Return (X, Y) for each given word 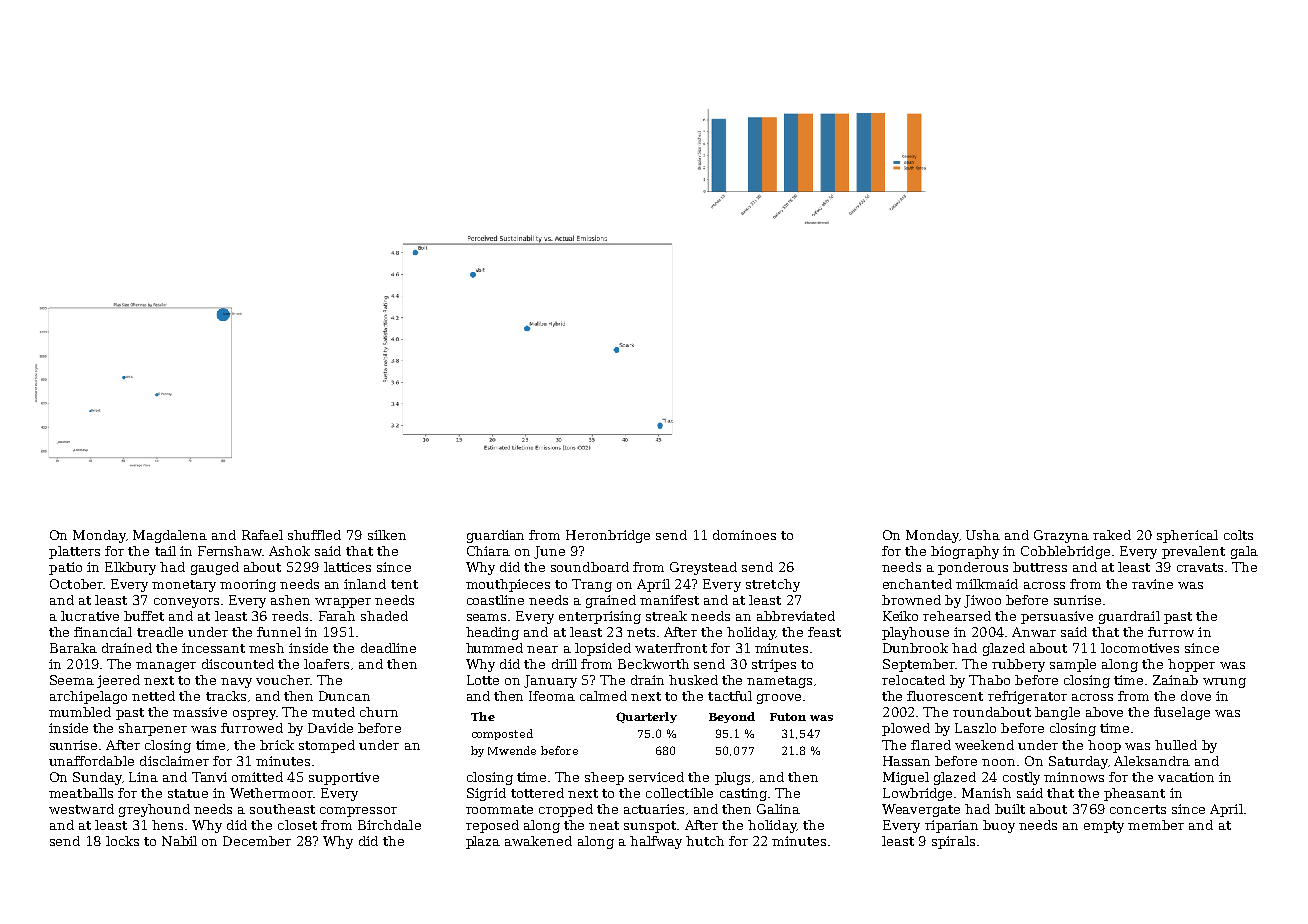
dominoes (744, 535)
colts (1238, 535)
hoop (1104, 746)
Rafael (262, 535)
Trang (592, 585)
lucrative (90, 616)
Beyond (732, 717)
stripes (774, 665)
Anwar (1034, 632)
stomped (327, 746)
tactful (730, 696)
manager (166, 667)
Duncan (344, 696)
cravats (1200, 567)
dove (1196, 696)
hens (167, 825)
